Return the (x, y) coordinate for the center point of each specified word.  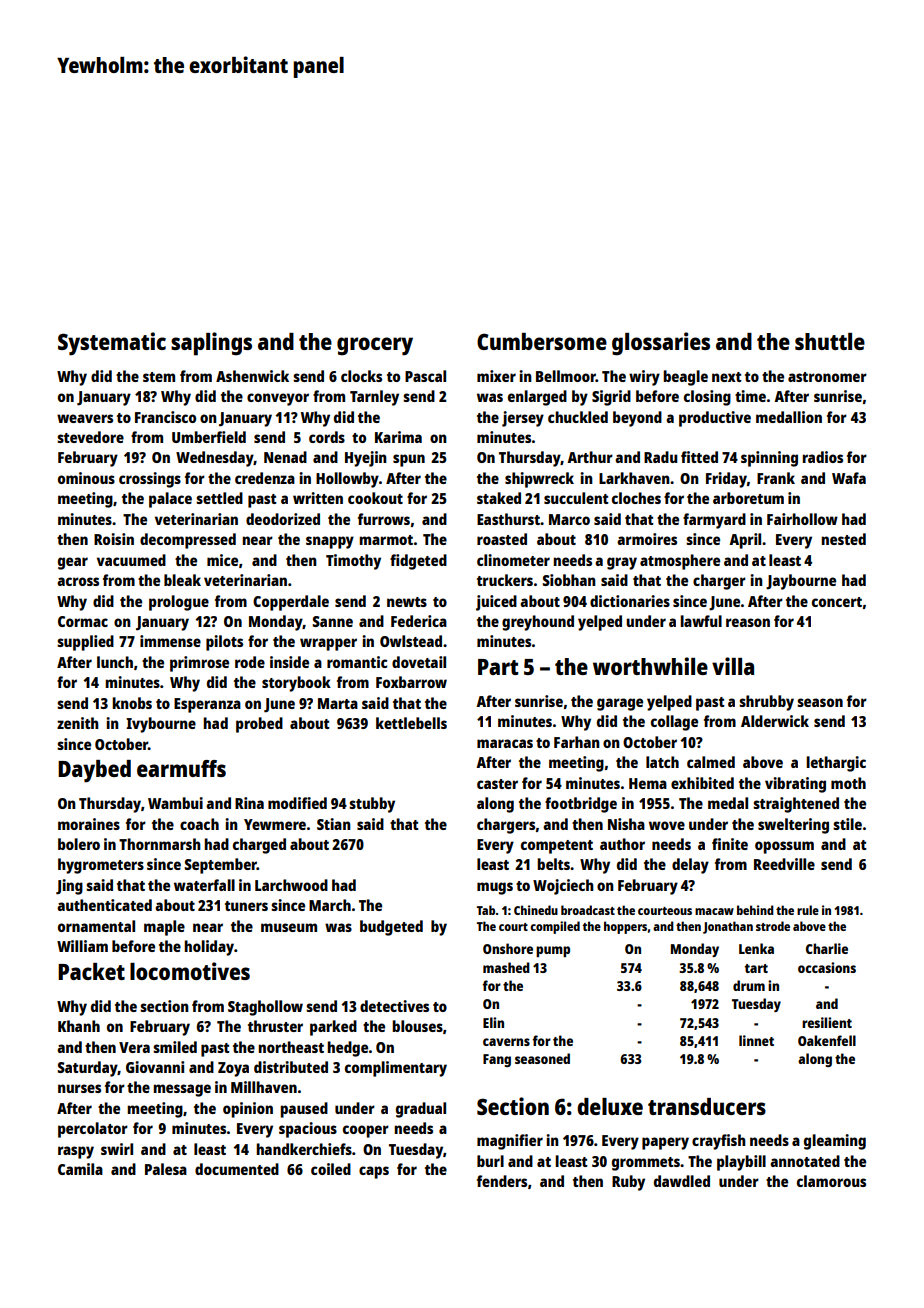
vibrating (795, 785)
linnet (756, 1040)
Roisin (114, 539)
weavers (85, 418)
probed (259, 725)
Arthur (590, 457)
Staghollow (265, 1008)
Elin (493, 1022)
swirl (117, 1149)
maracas (505, 743)
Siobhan (569, 580)
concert (837, 602)
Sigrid (611, 398)
